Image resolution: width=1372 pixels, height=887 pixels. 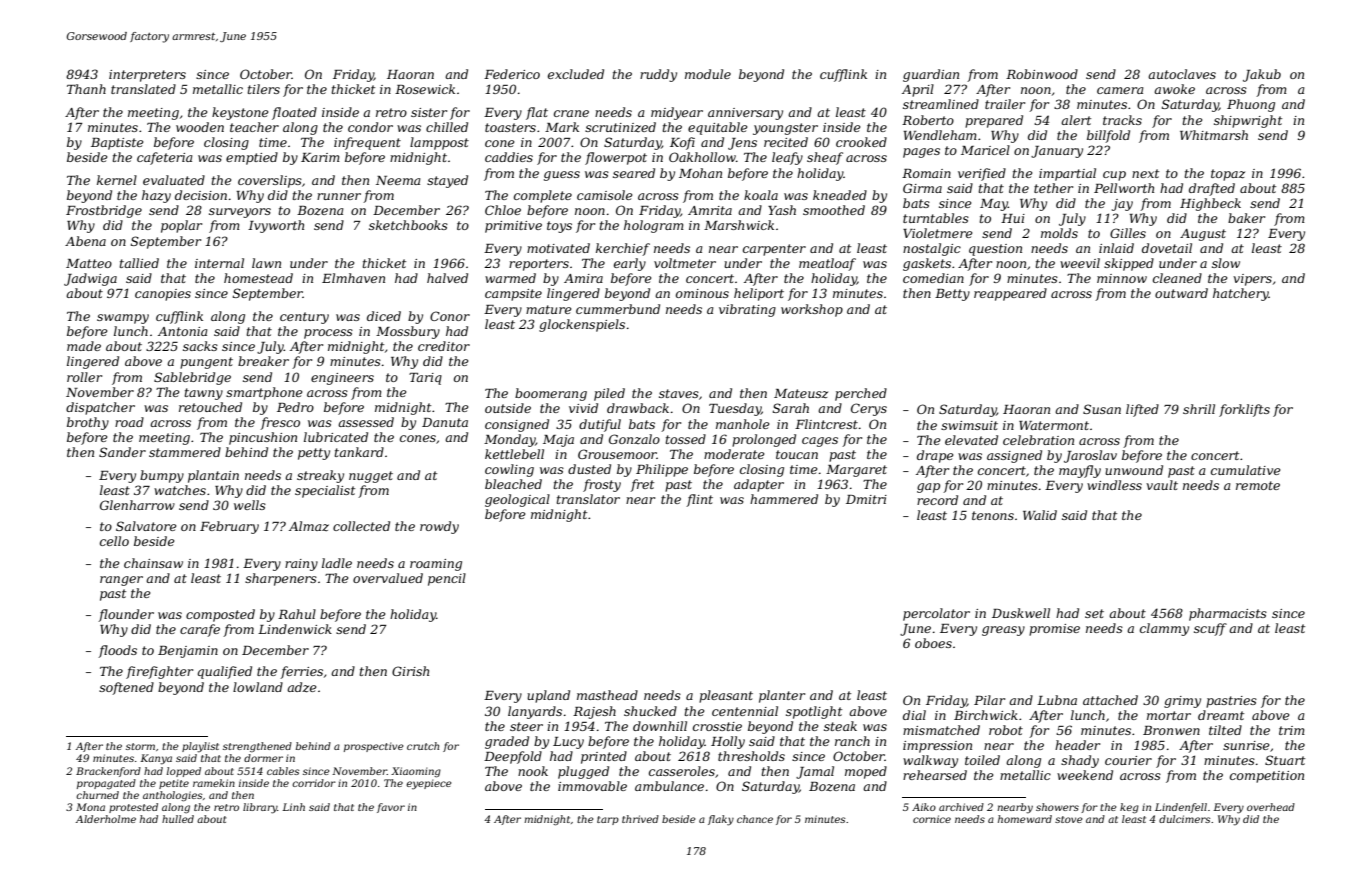 What do you see at coordinates (782, 696) in the page?
I see `planter` at bounding box center [782, 696].
